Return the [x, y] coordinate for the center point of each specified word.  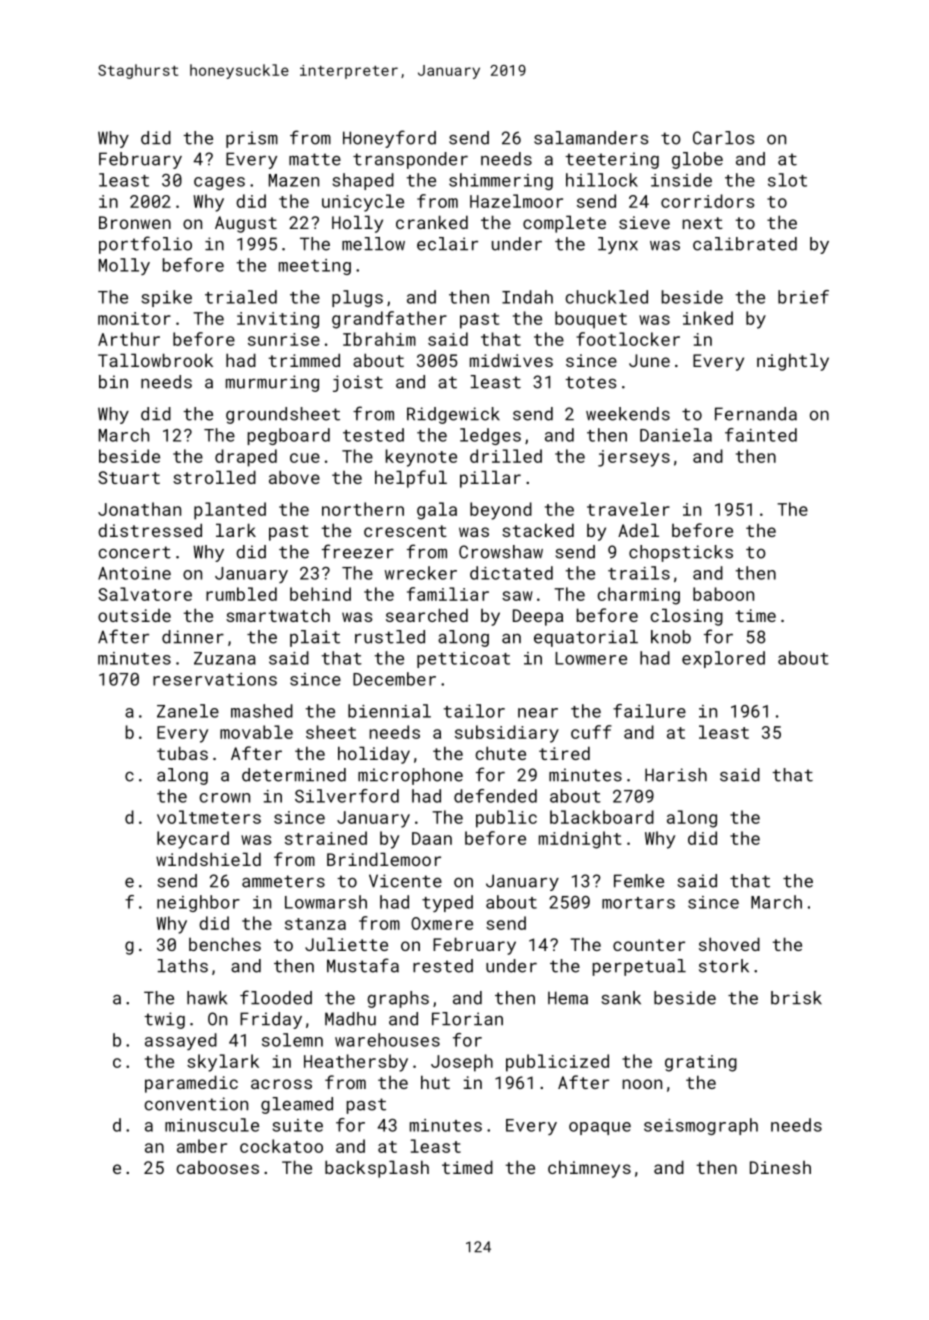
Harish [676, 775]
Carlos [724, 138]
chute [500, 753]
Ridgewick [453, 415]
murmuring [272, 383]
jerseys [634, 458]
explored [723, 659]
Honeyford [389, 139]
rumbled [241, 594]
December [394, 679]
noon [642, 1084]
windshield [208, 859]
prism [252, 139]
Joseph [462, 1063]
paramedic [191, 1084]
